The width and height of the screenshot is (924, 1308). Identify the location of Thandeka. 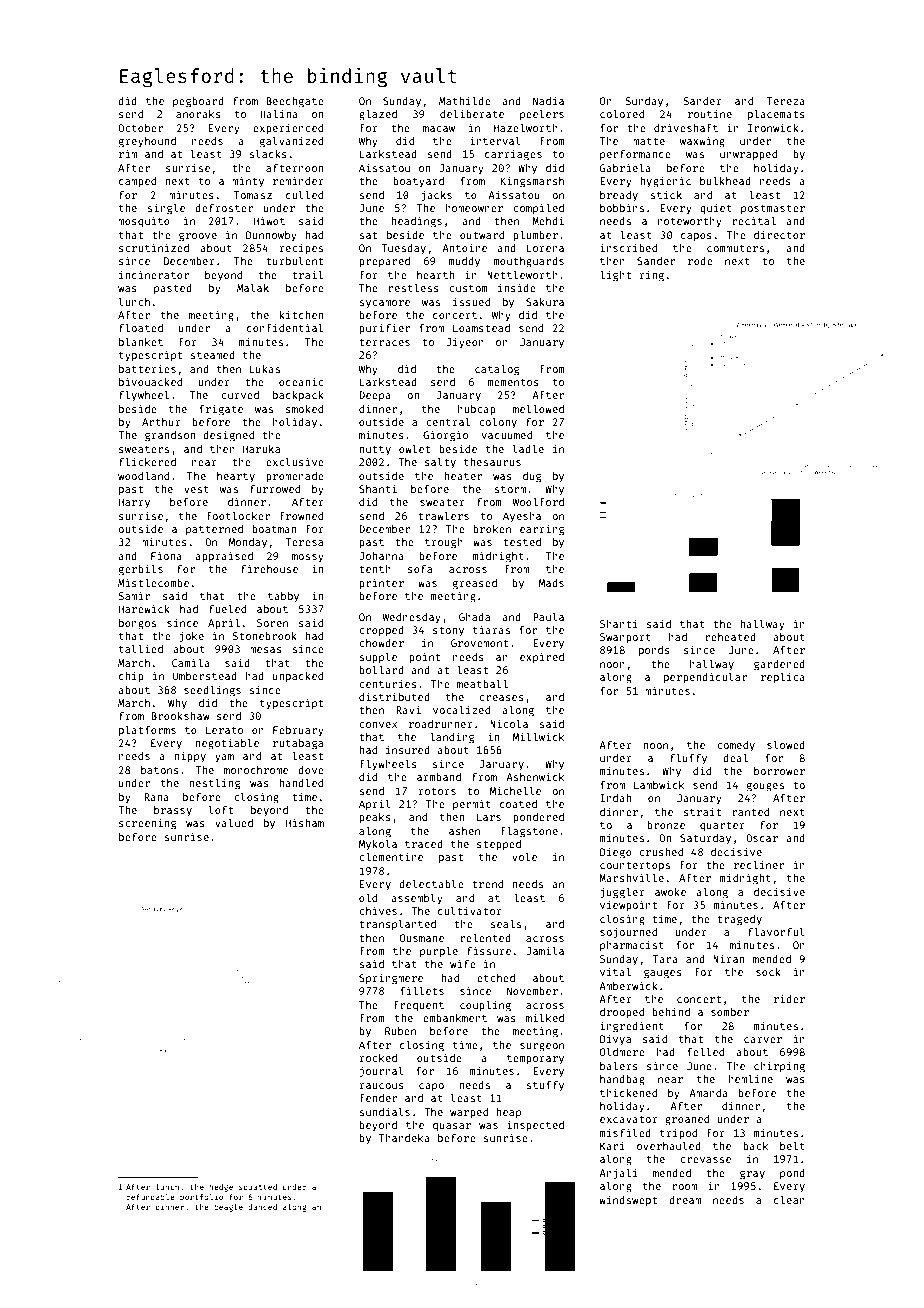
(404, 1138).
